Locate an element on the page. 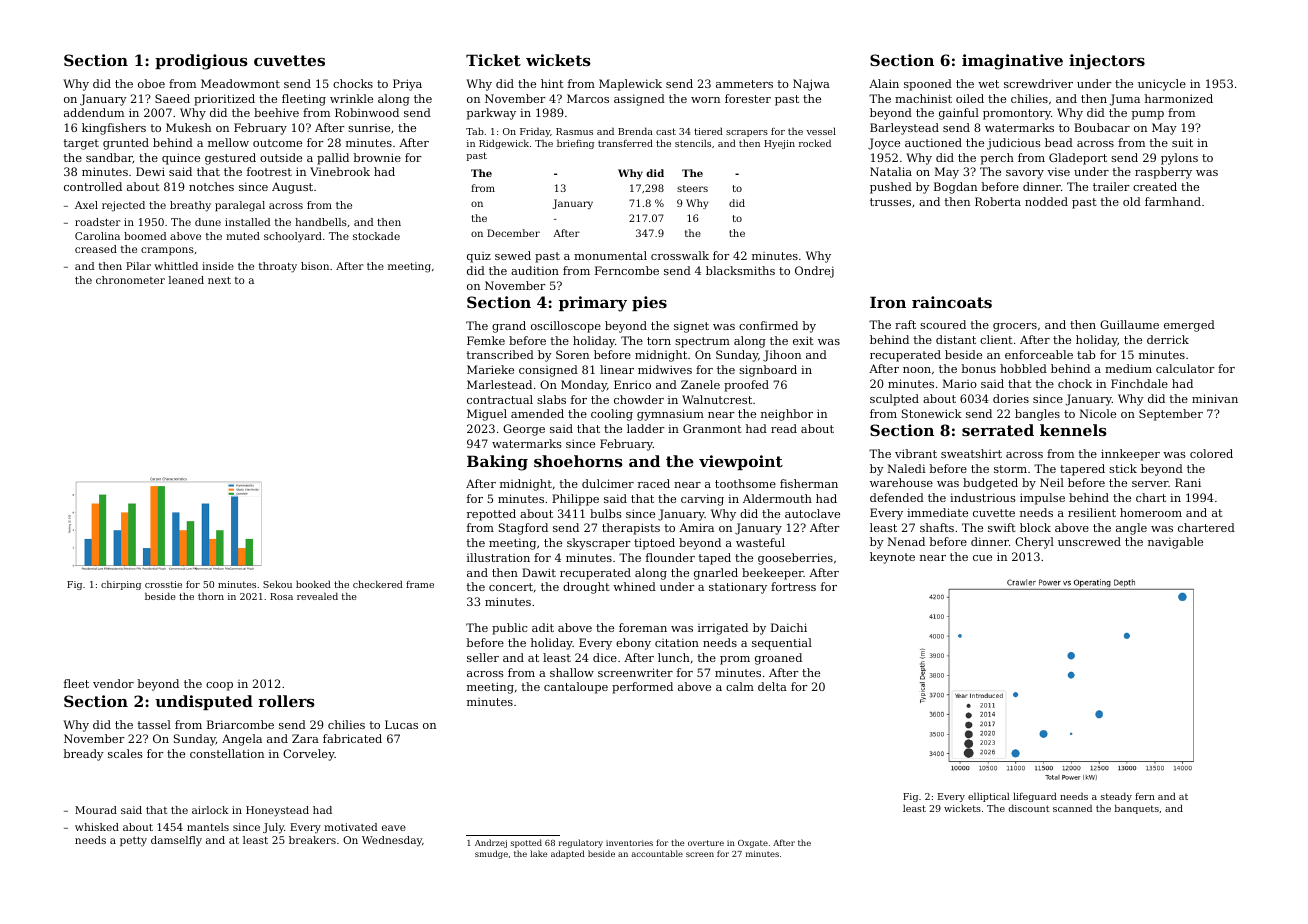  revealed is located at coordinates (317, 596).
